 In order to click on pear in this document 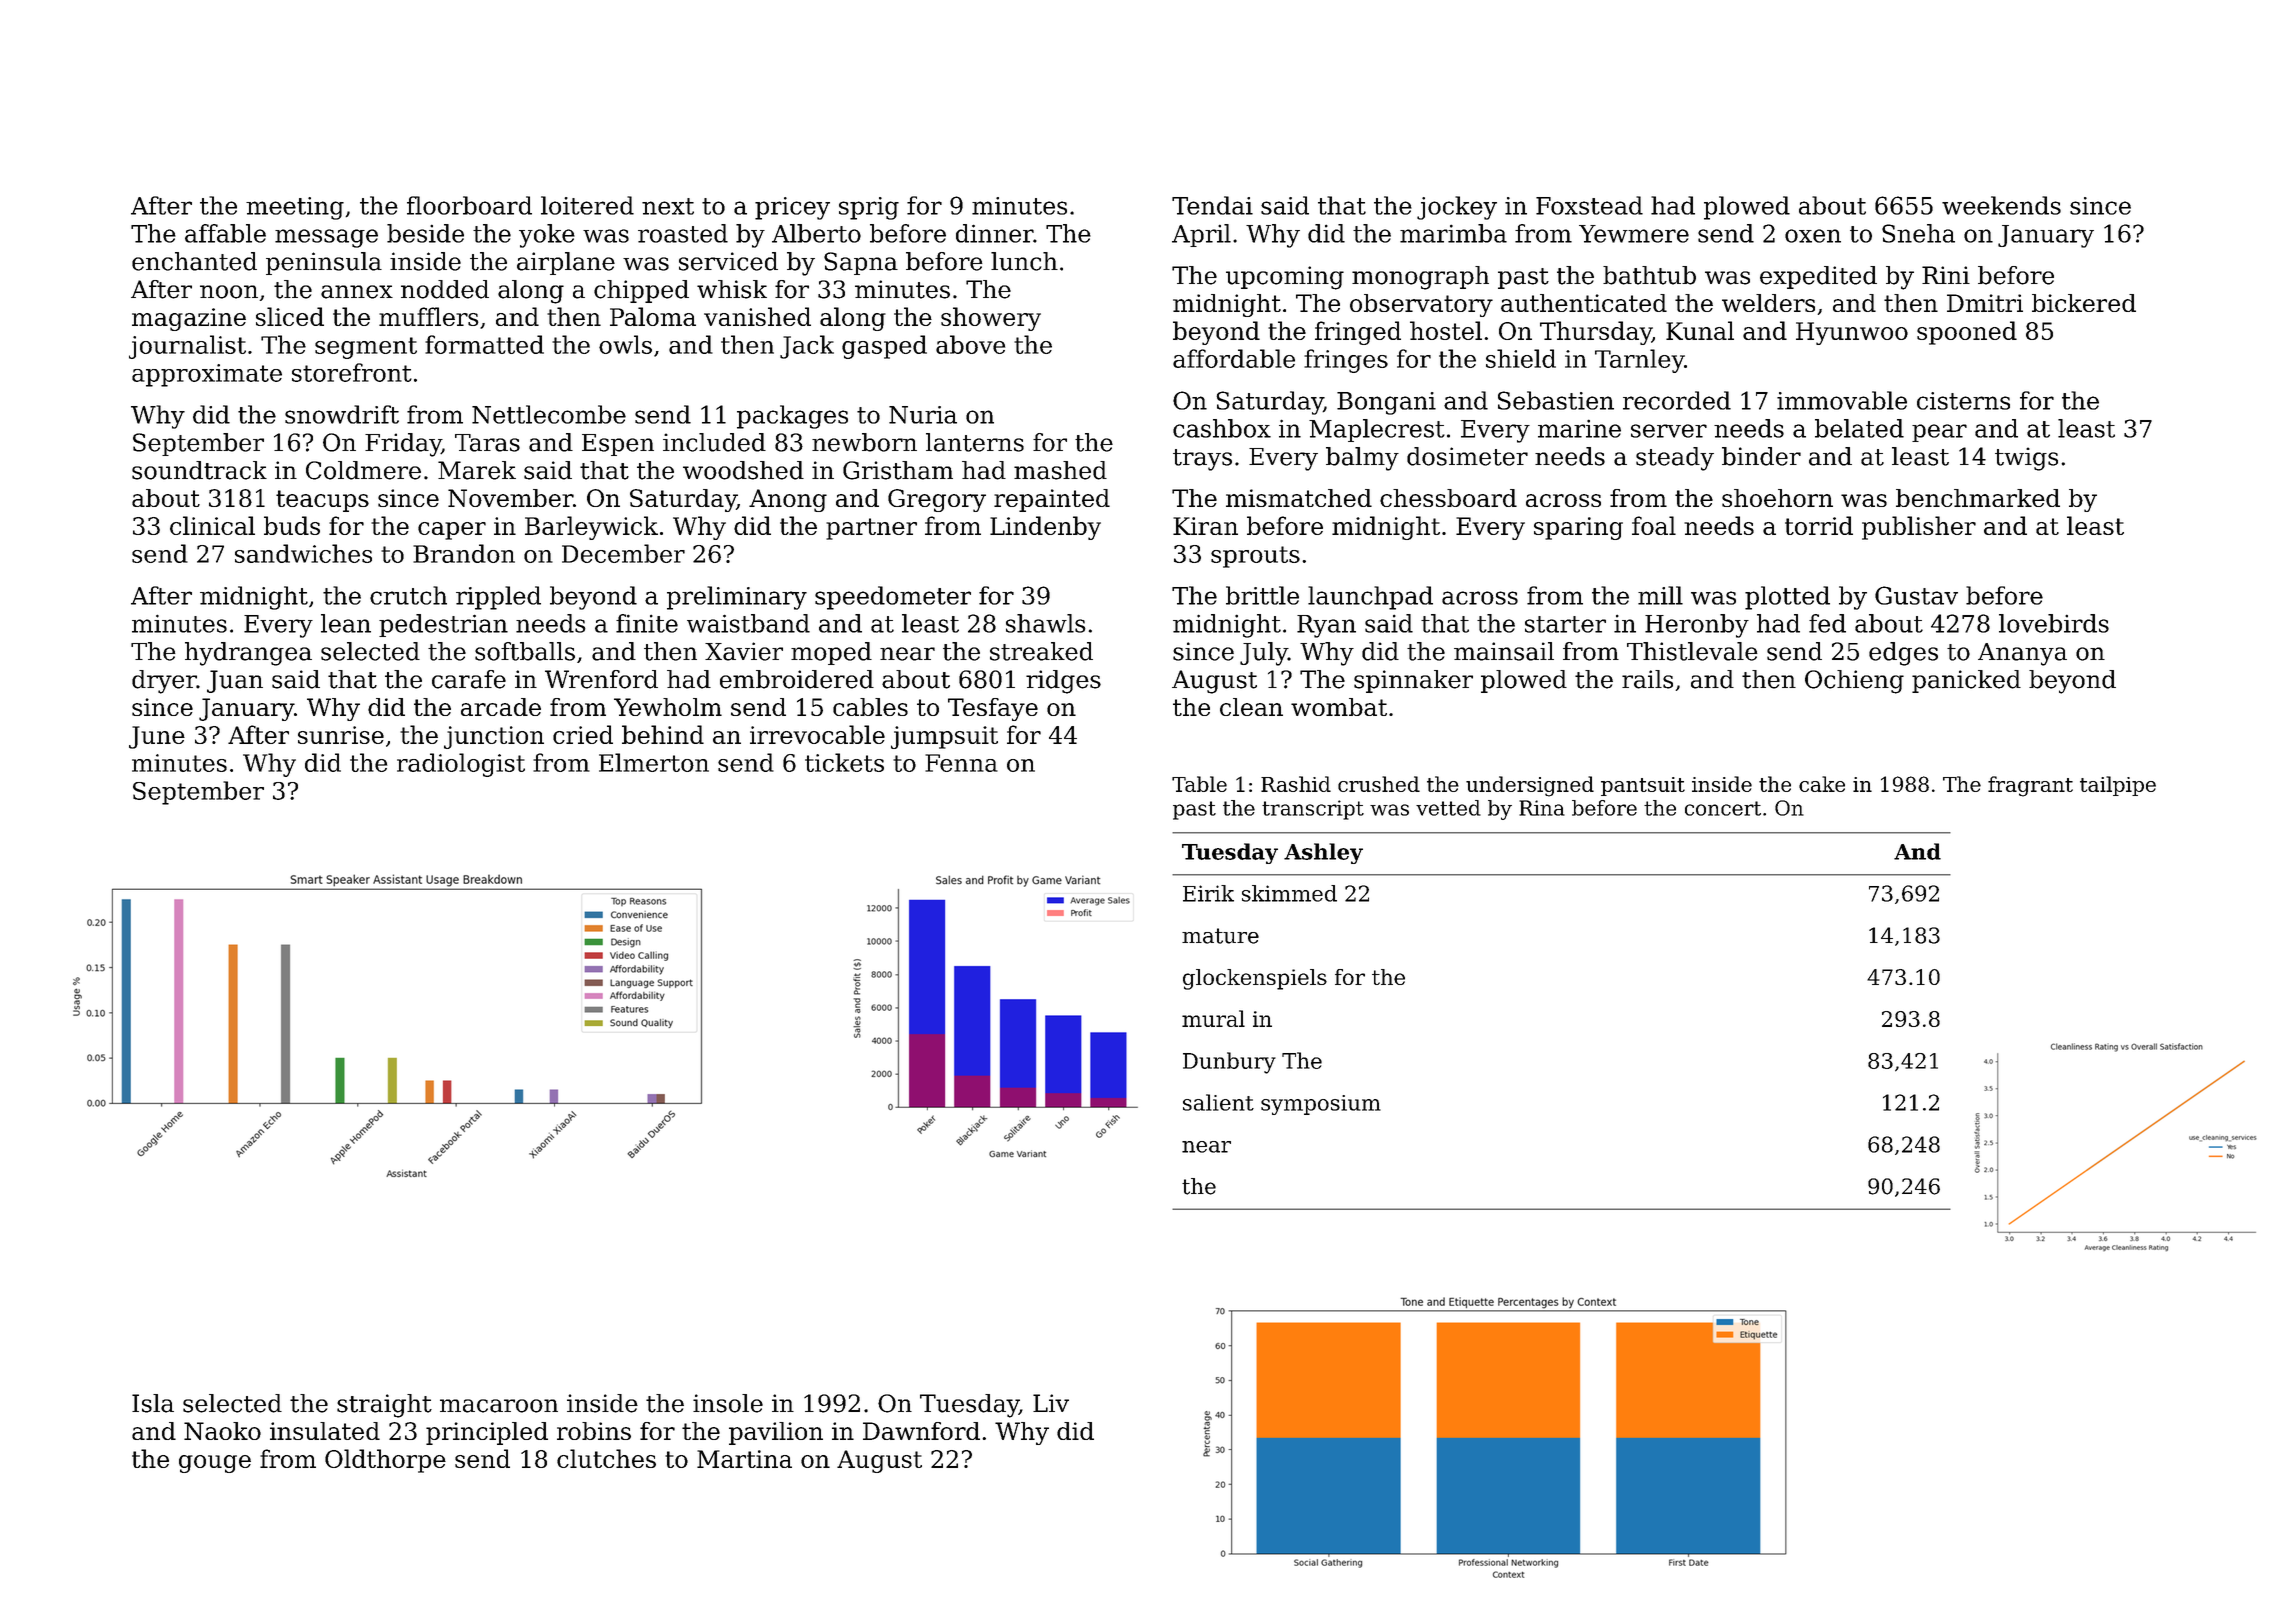, I will do `click(1939, 433)`.
